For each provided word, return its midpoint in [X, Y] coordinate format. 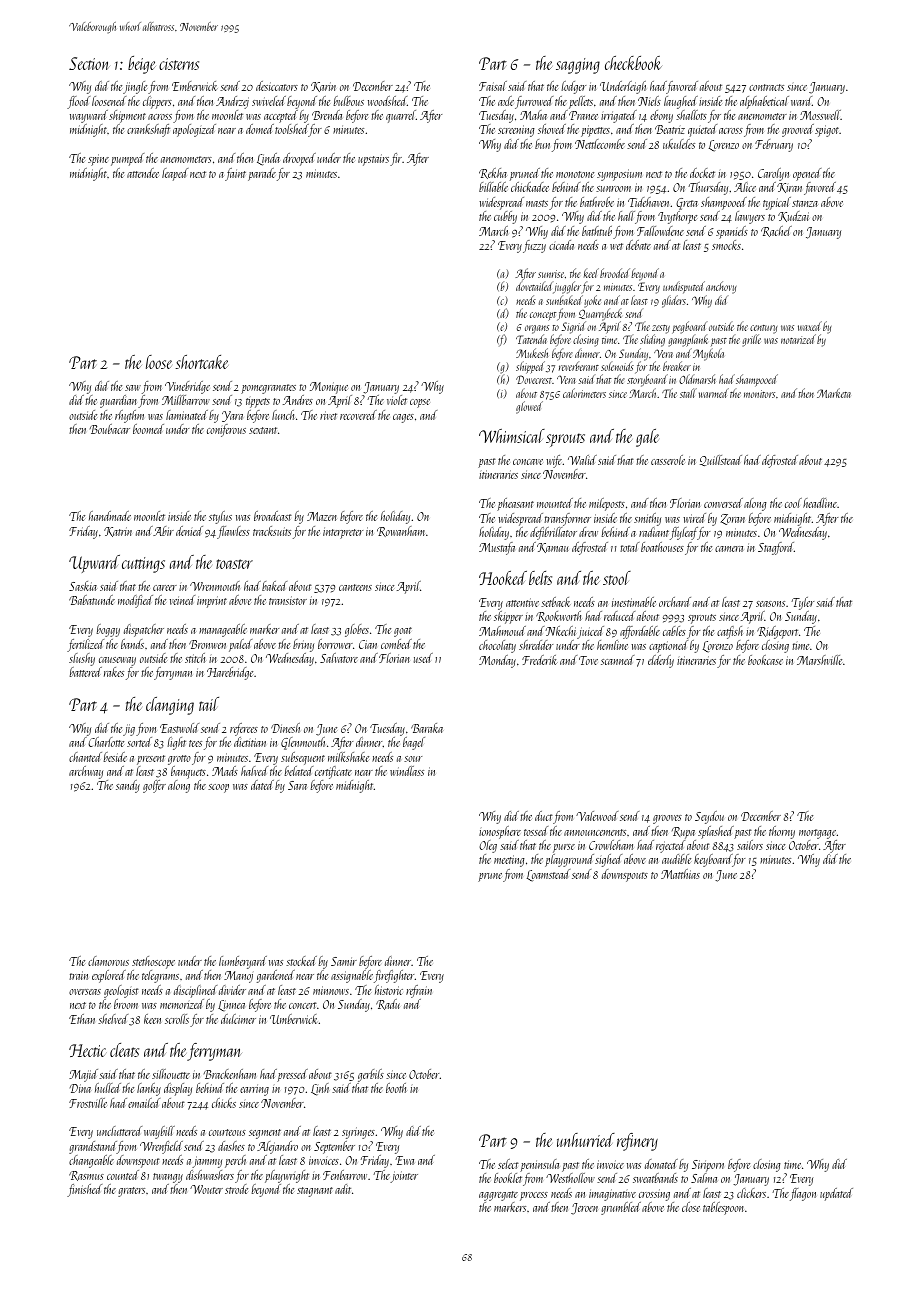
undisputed [684, 287]
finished [84, 1190]
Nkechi [560, 631]
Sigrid [573, 328]
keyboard [713, 860]
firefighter [394, 976]
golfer [154, 786]
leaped [175, 174]
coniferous [226, 430]
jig [129, 730]
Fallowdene [660, 231]
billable [493, 187]
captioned [668, 646]
